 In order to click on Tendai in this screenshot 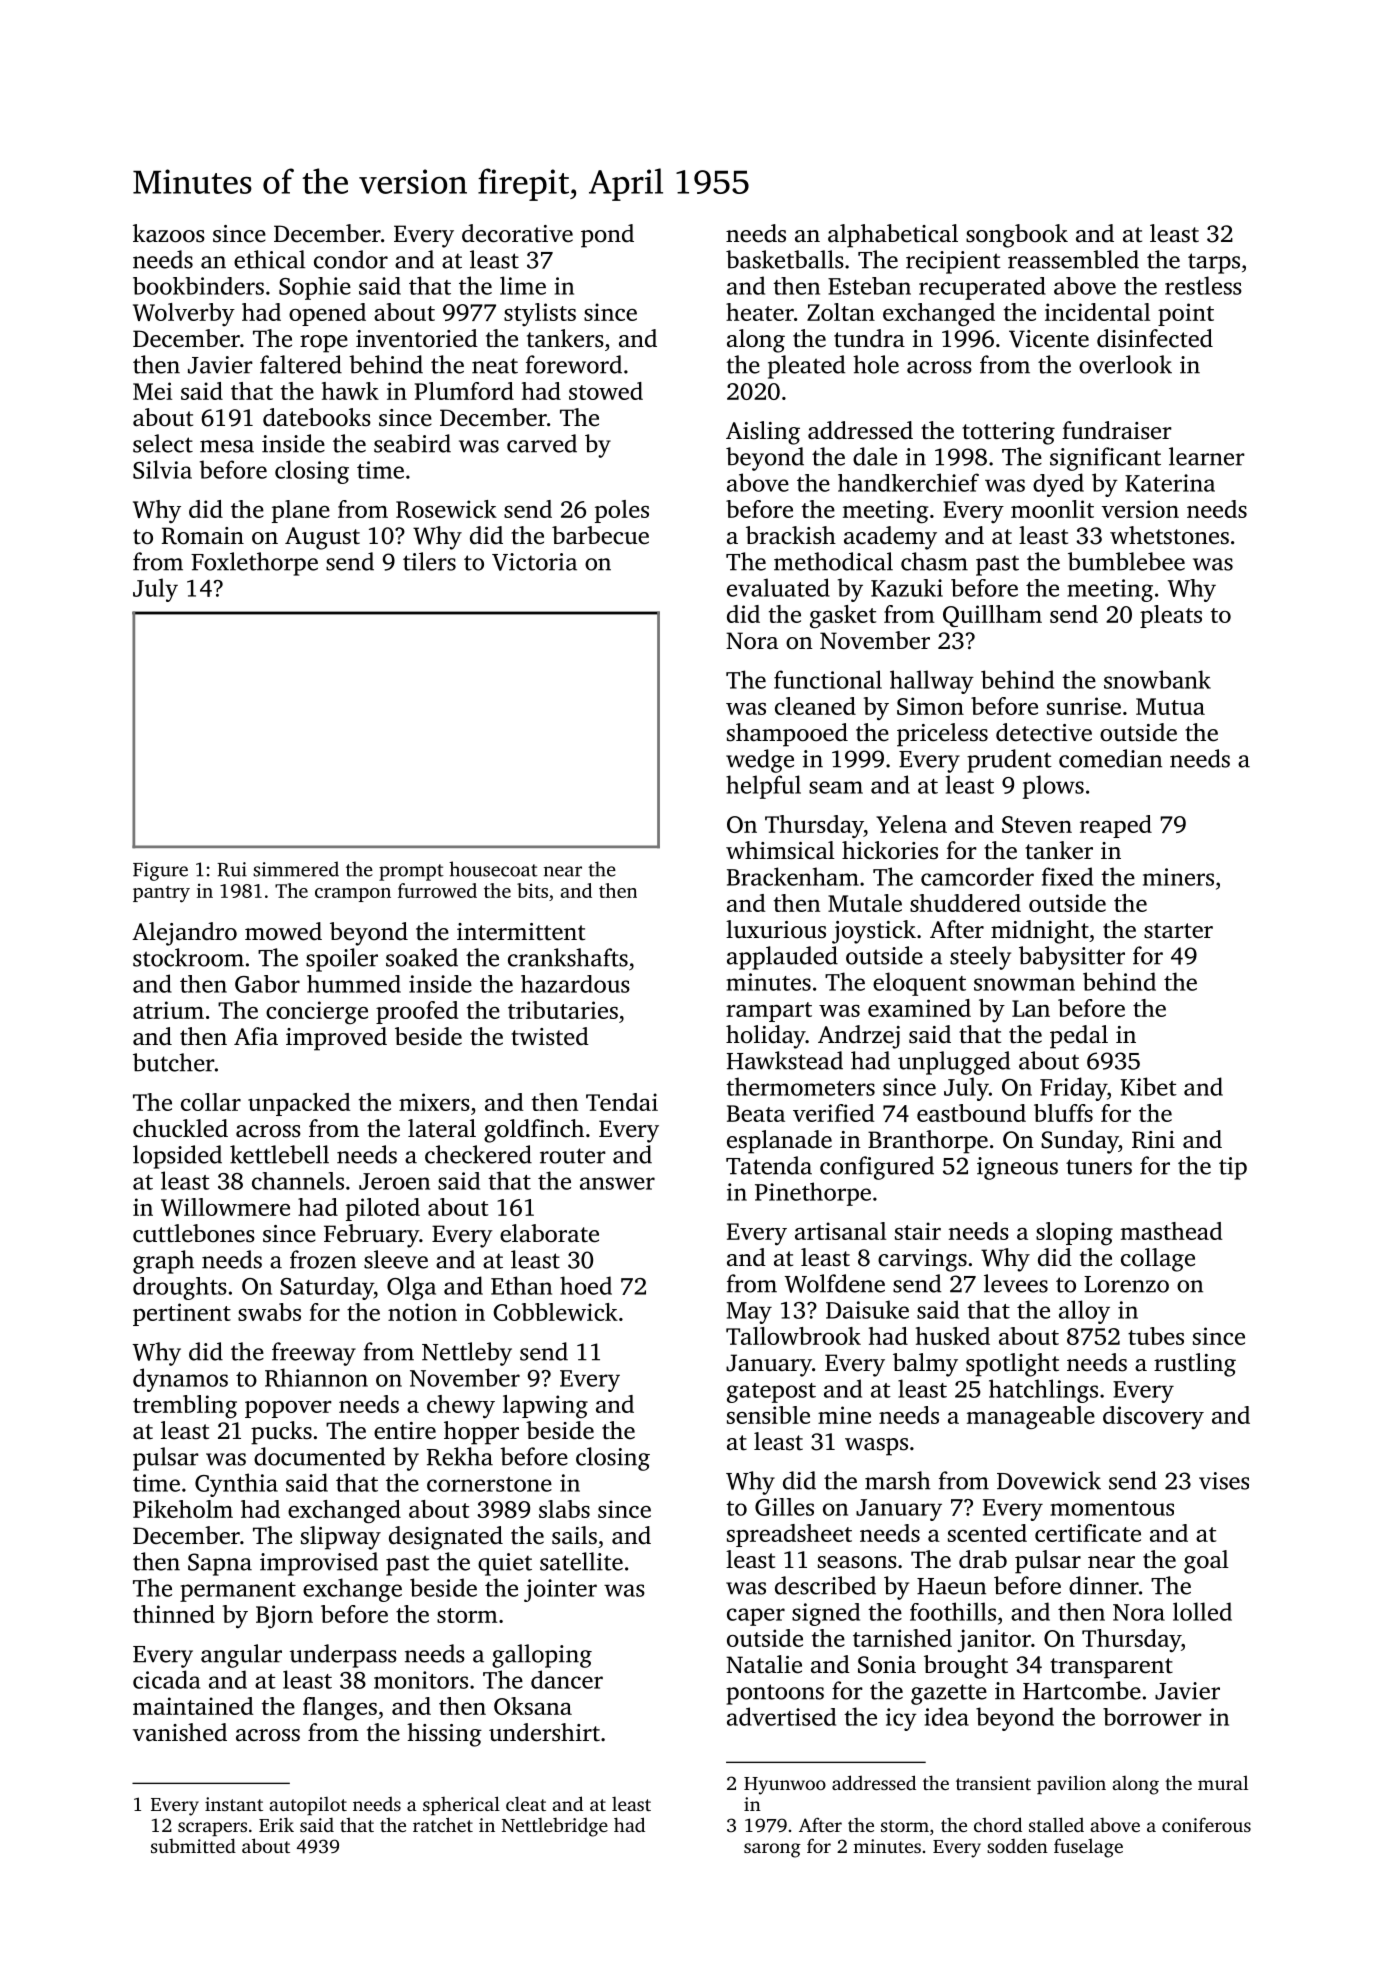, I will do `click(622, 1102)`.
